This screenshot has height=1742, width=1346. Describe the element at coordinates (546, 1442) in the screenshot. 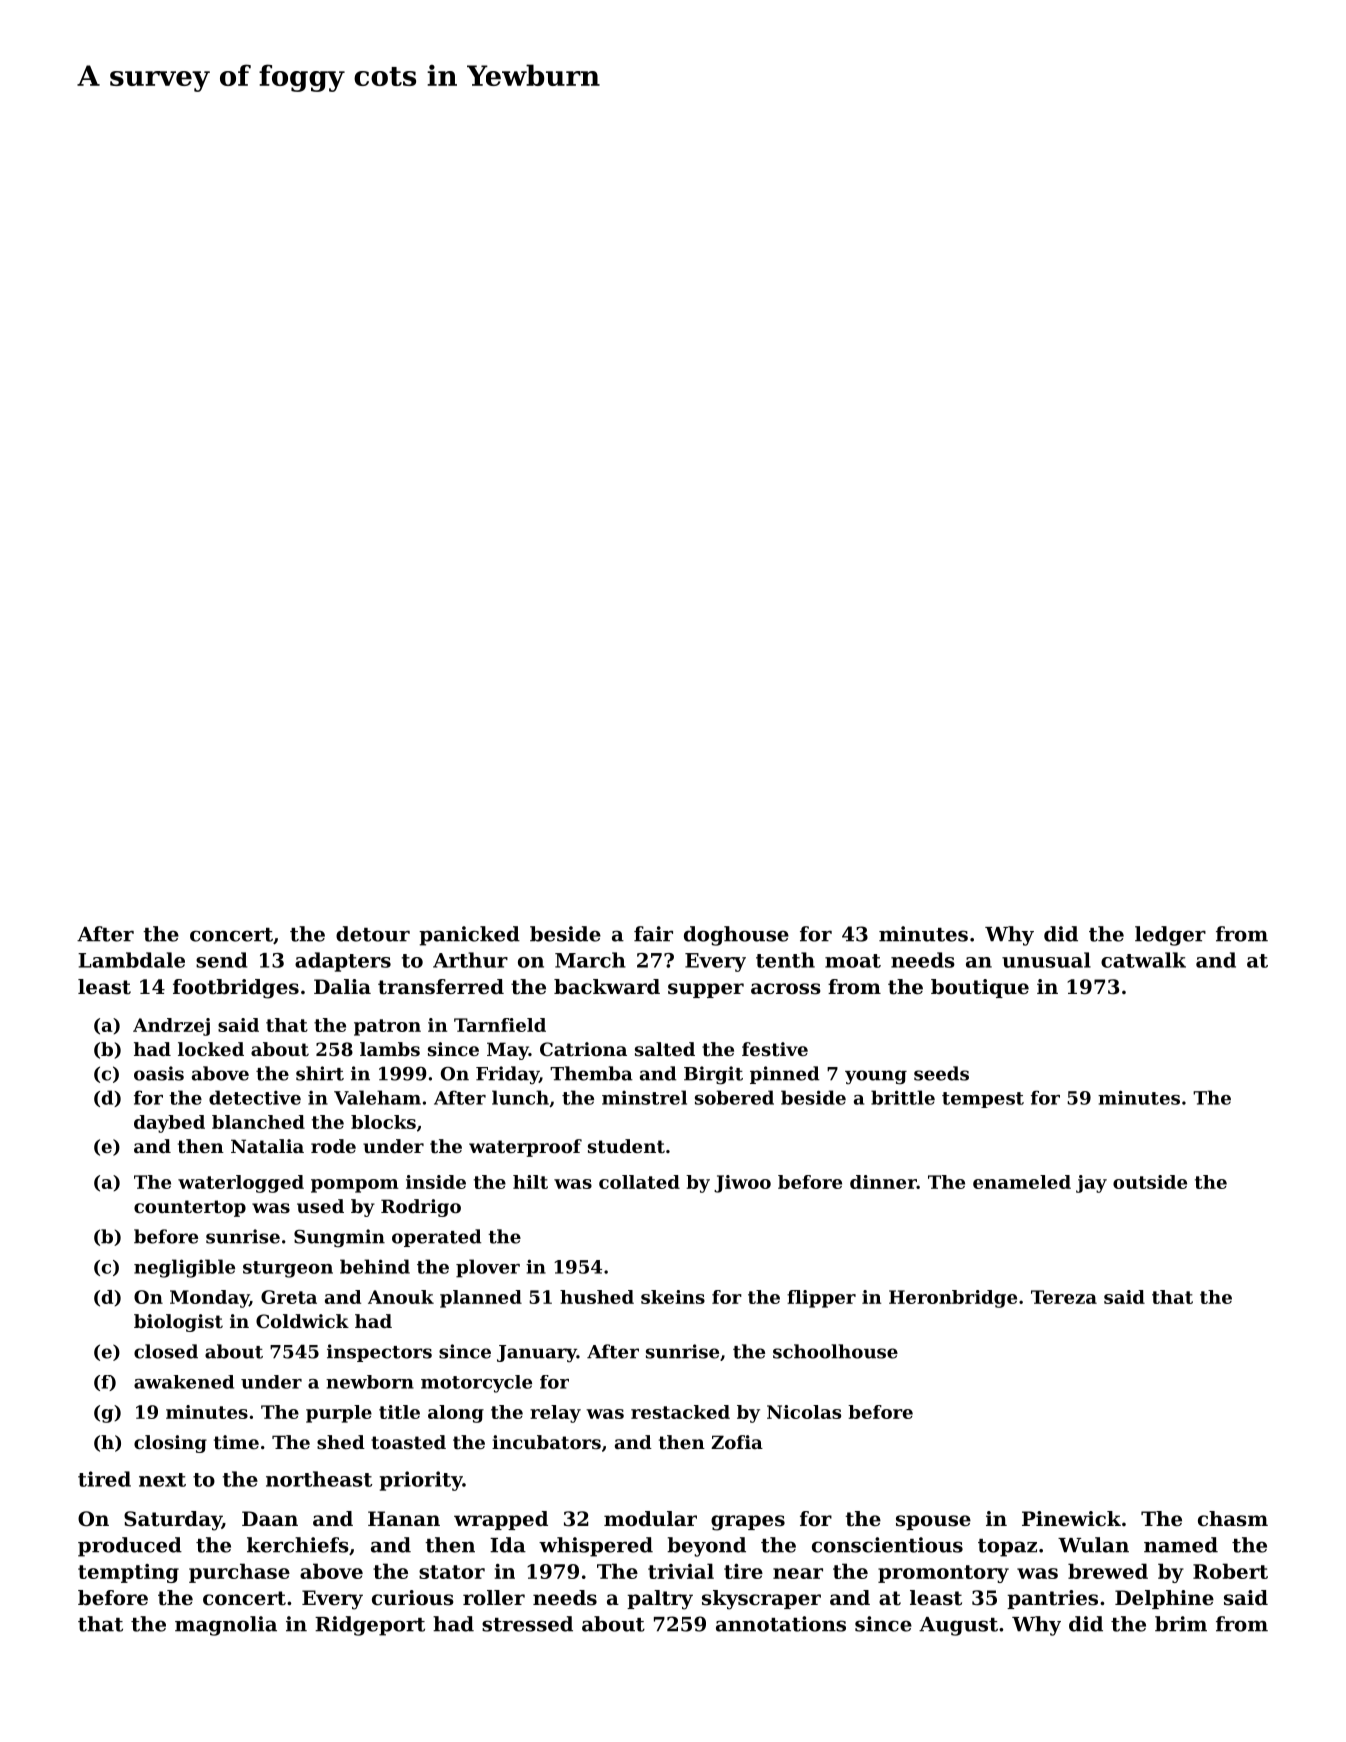

I see `incubators` at that location.
